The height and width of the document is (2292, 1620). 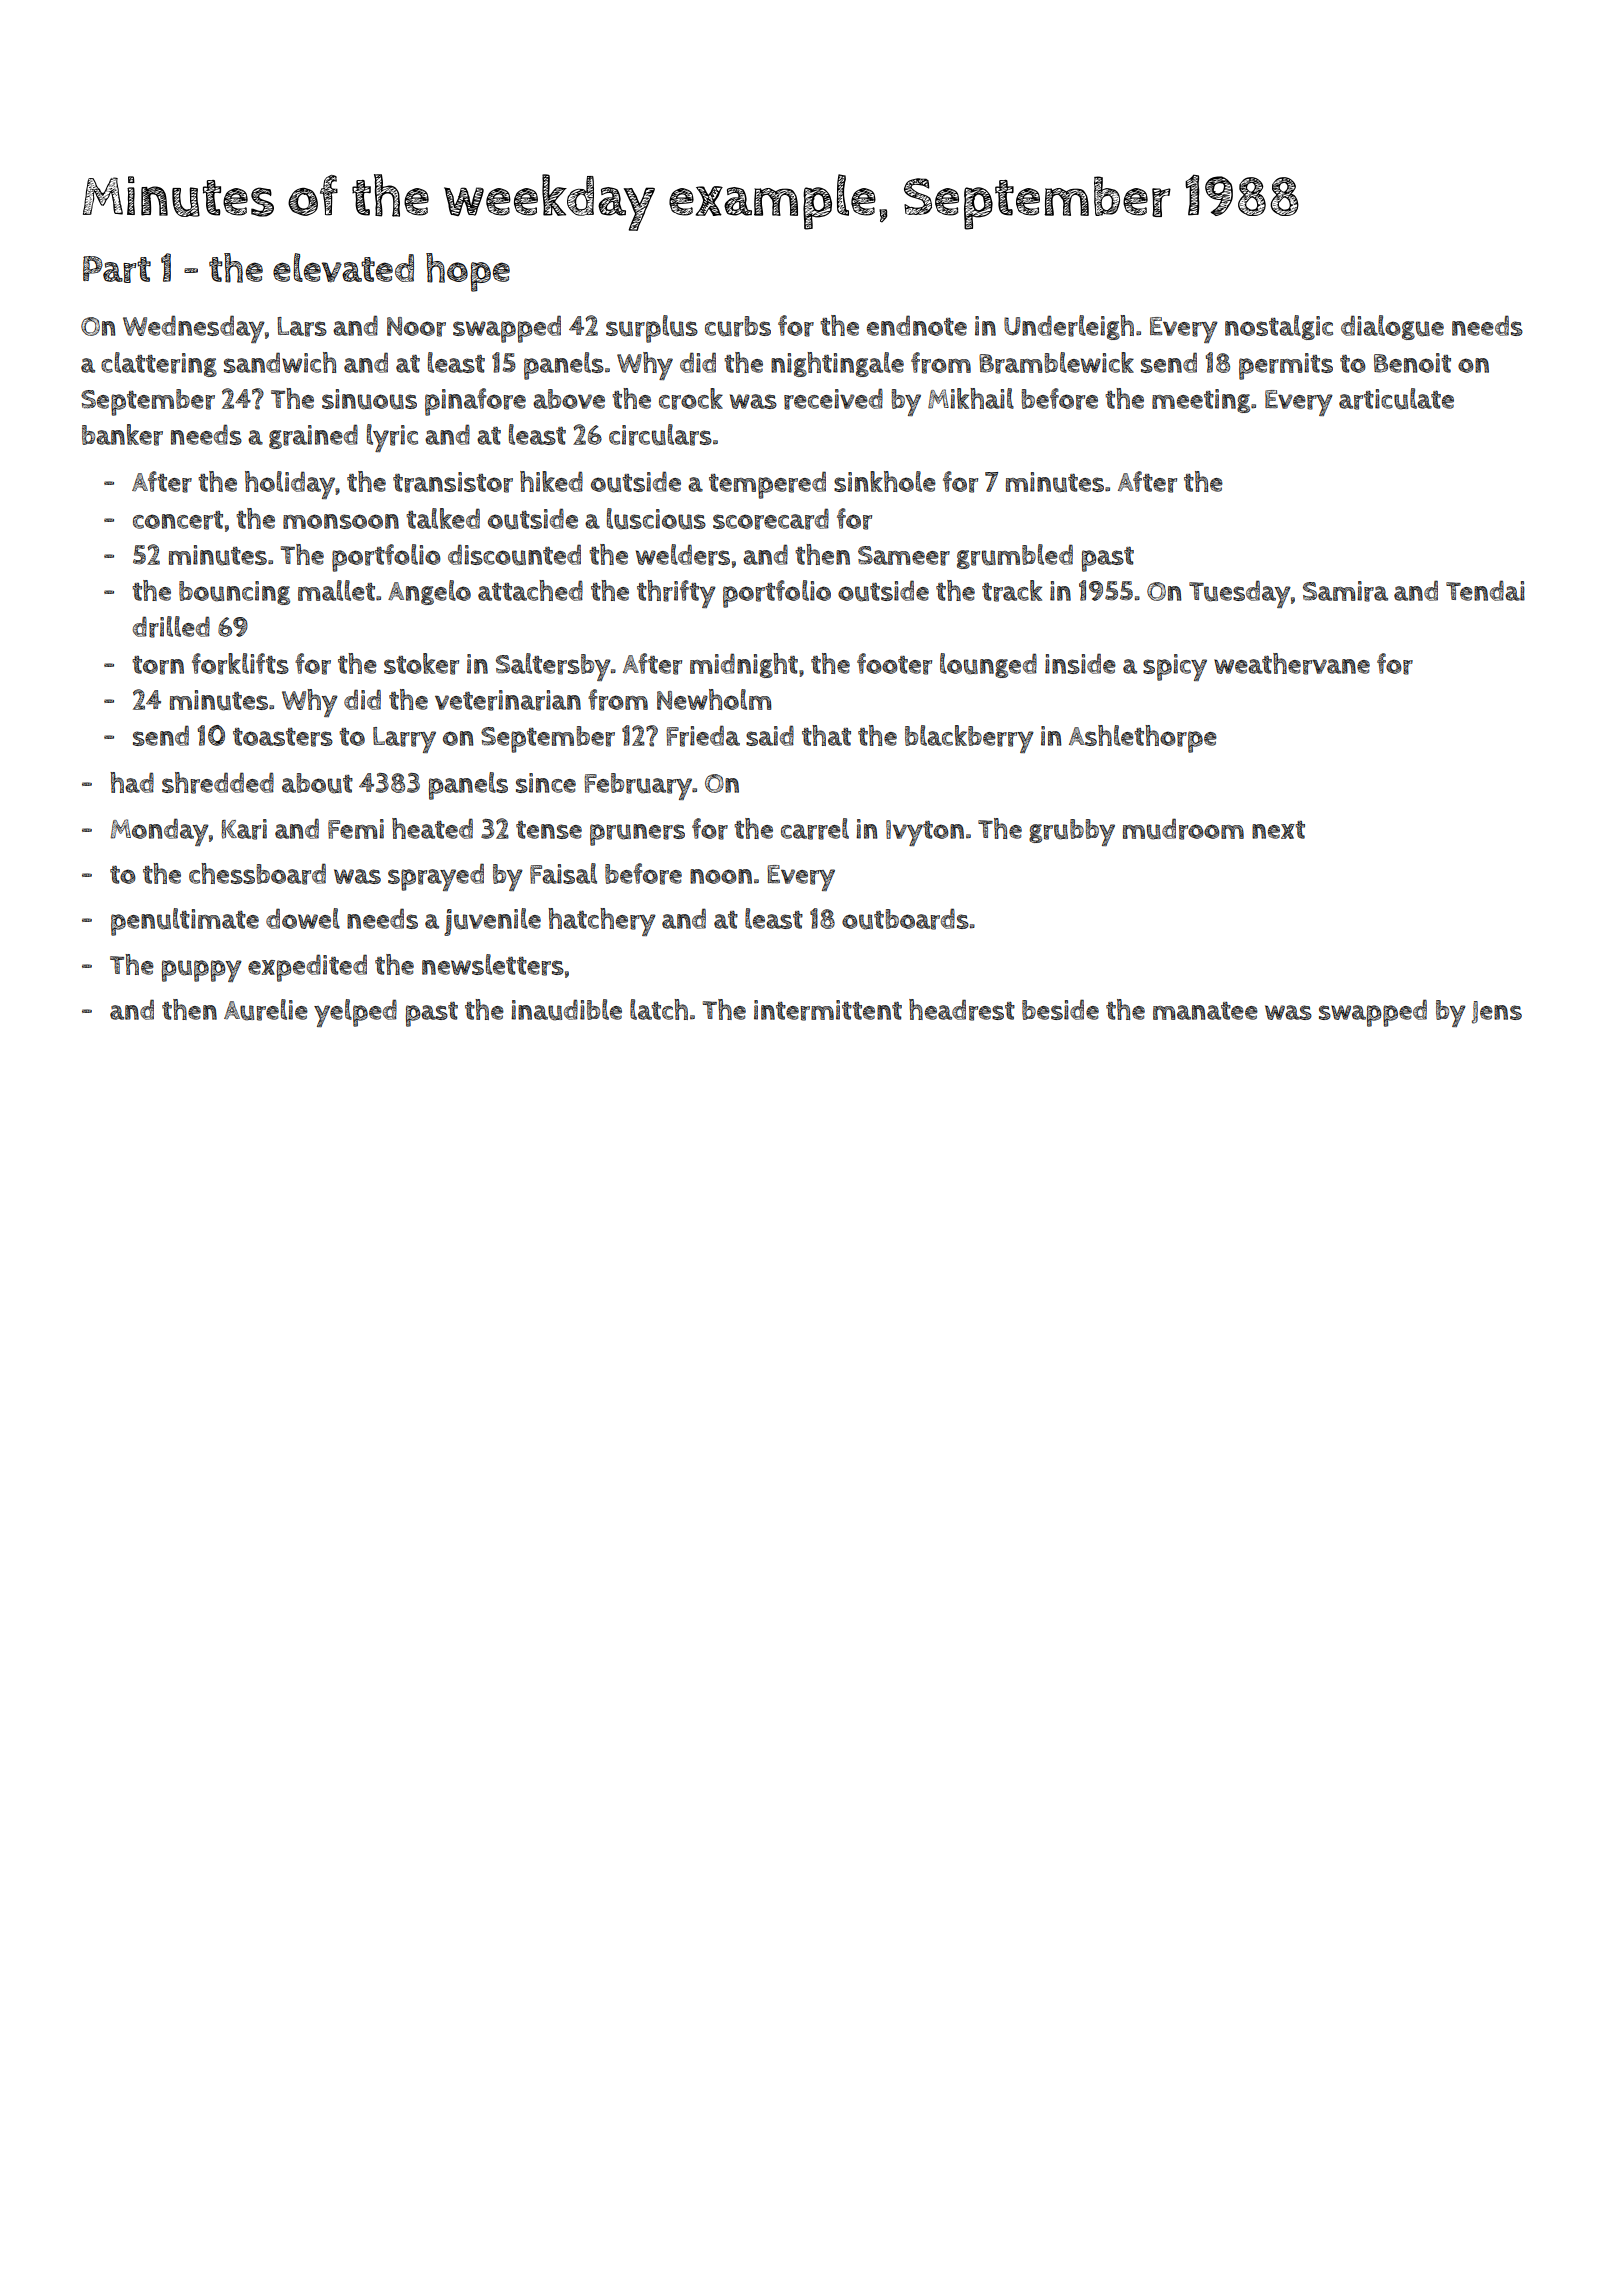 What do you see at coordinates (676, 594) in the document?
I see `thrifty` at bounding box center [676, 594].
